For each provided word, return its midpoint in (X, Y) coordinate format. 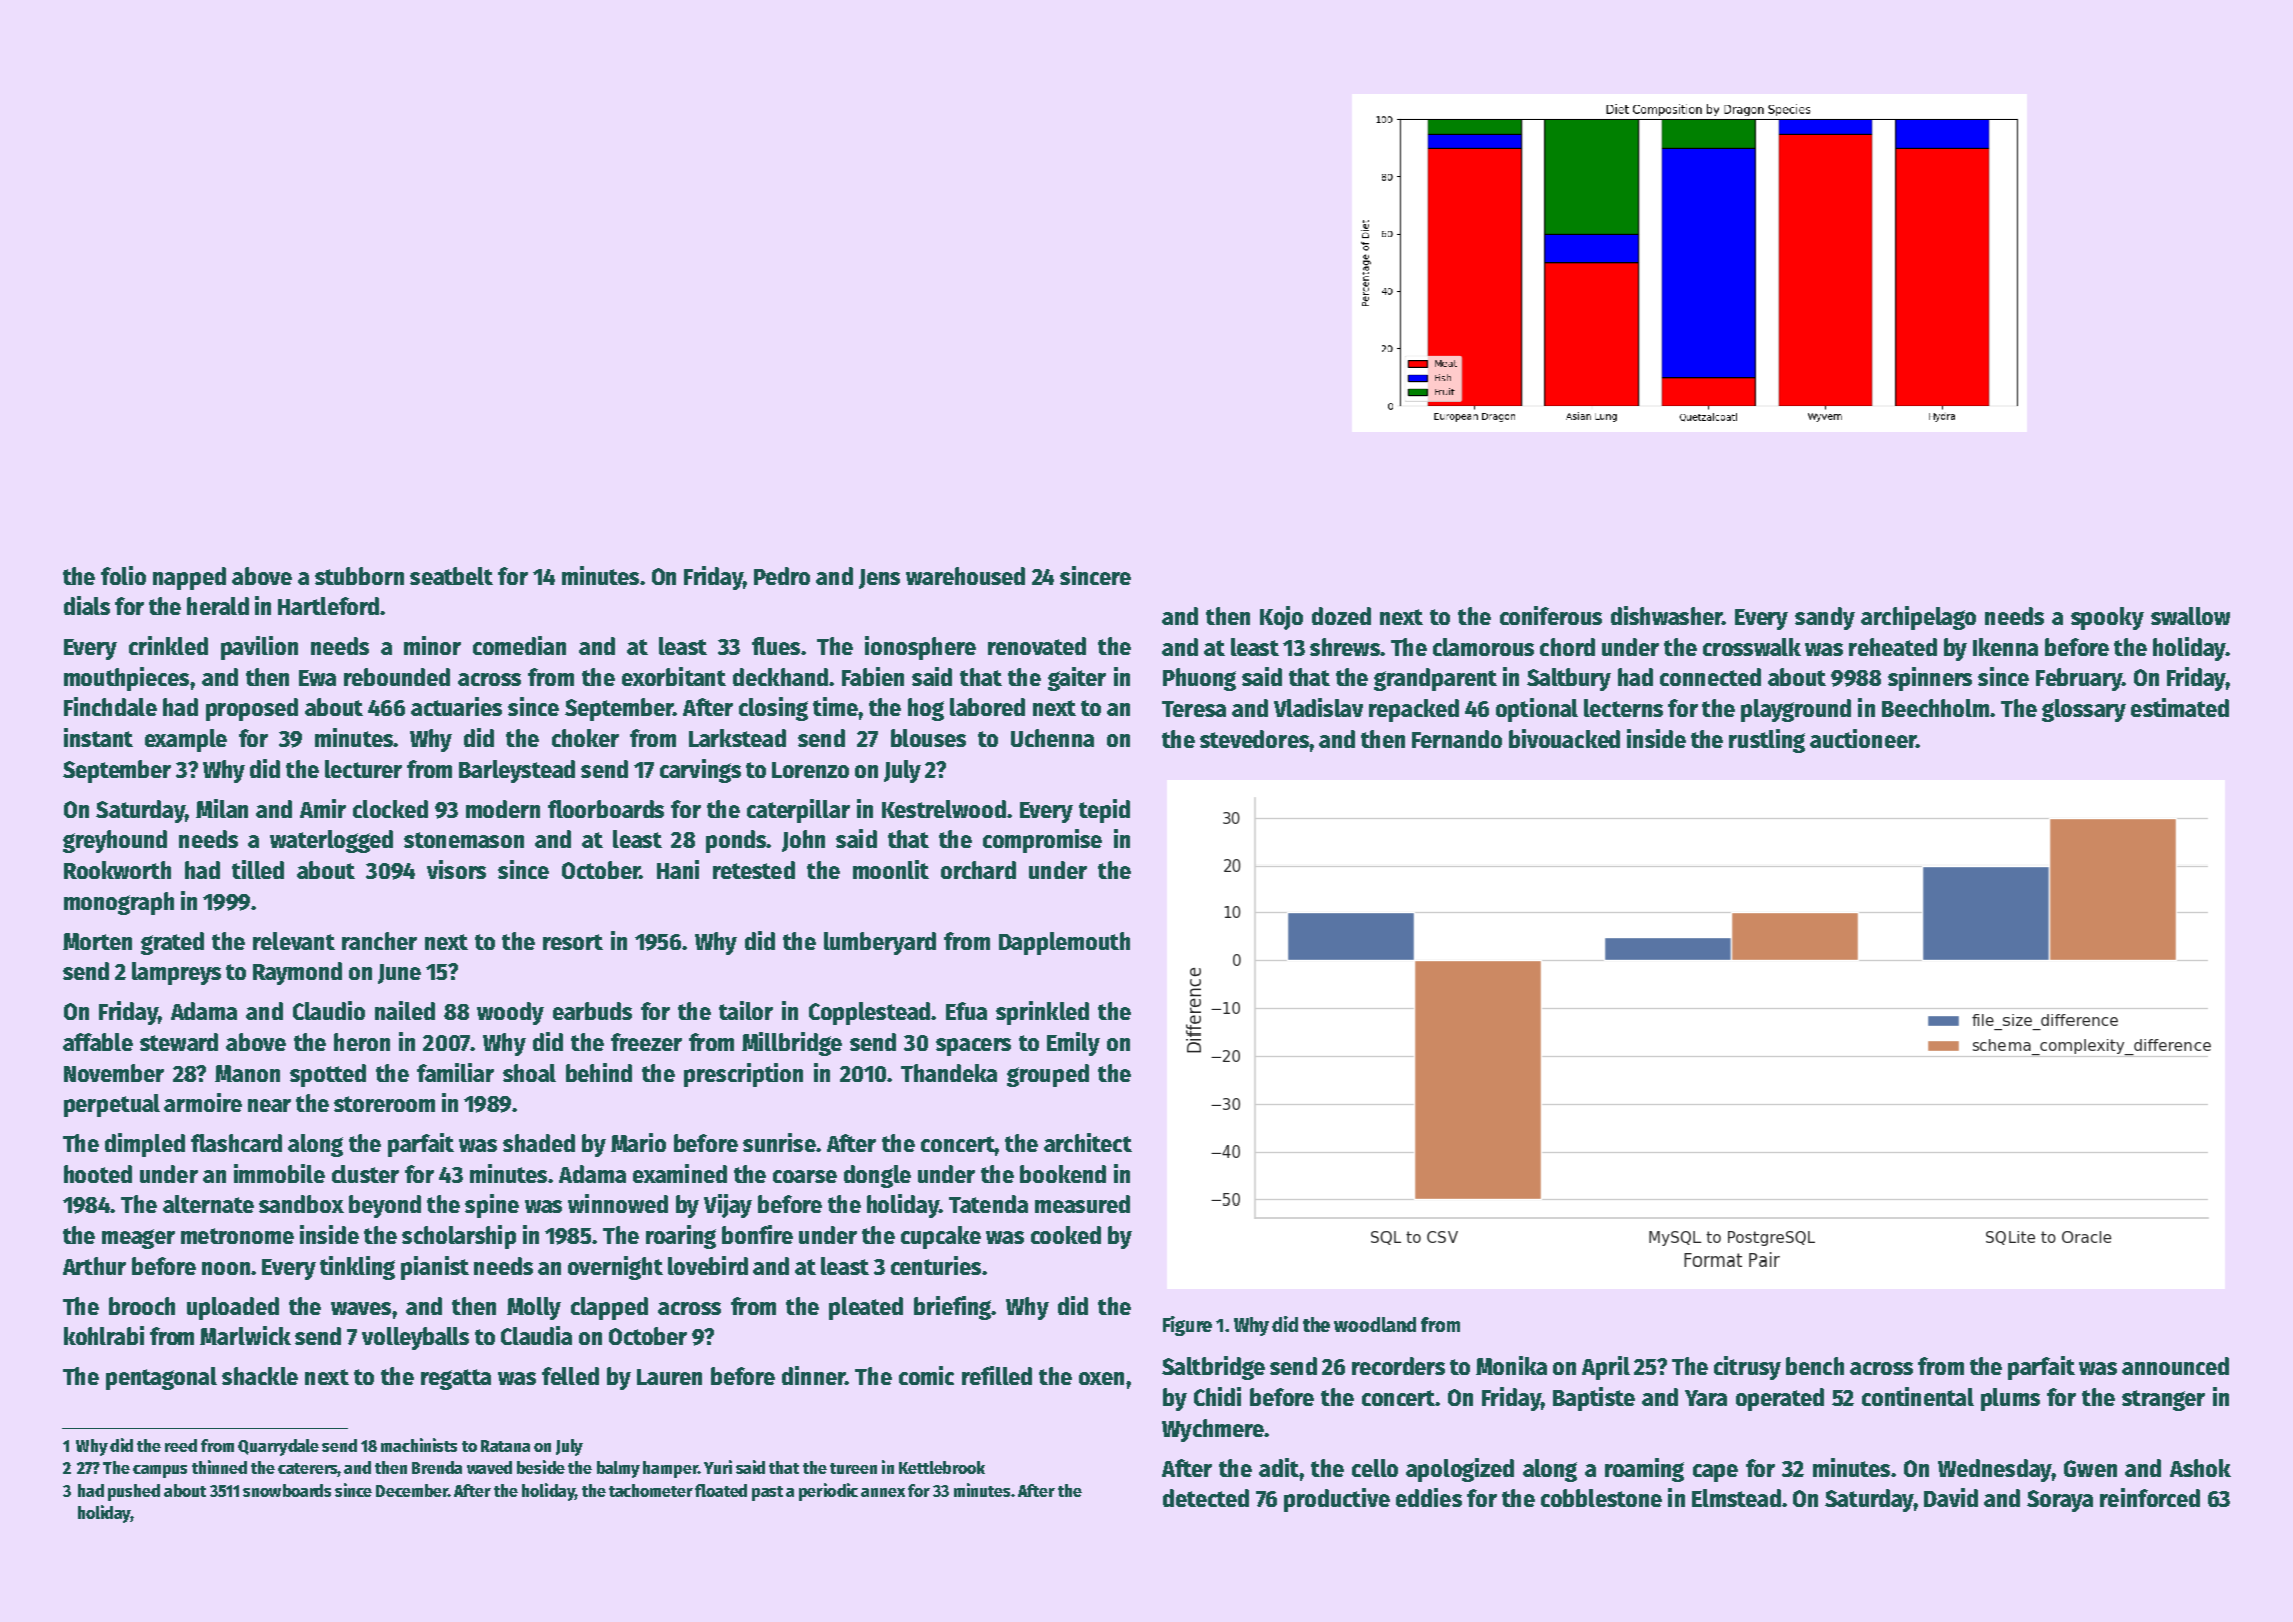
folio (123, 575)
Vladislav (1318, 707)
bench (1815, 1366)
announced (2175, 1366)
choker (585, 738)
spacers (973, 1047)
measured (1082, 1204)
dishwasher (1666, 615)
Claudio (329, 1010)
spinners (1930, 679)
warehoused (965, 576)
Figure (1187, 1326)
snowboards (287, 1490)
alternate (208, 1204)
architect (1088, 1142)
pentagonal (161, 1378)
